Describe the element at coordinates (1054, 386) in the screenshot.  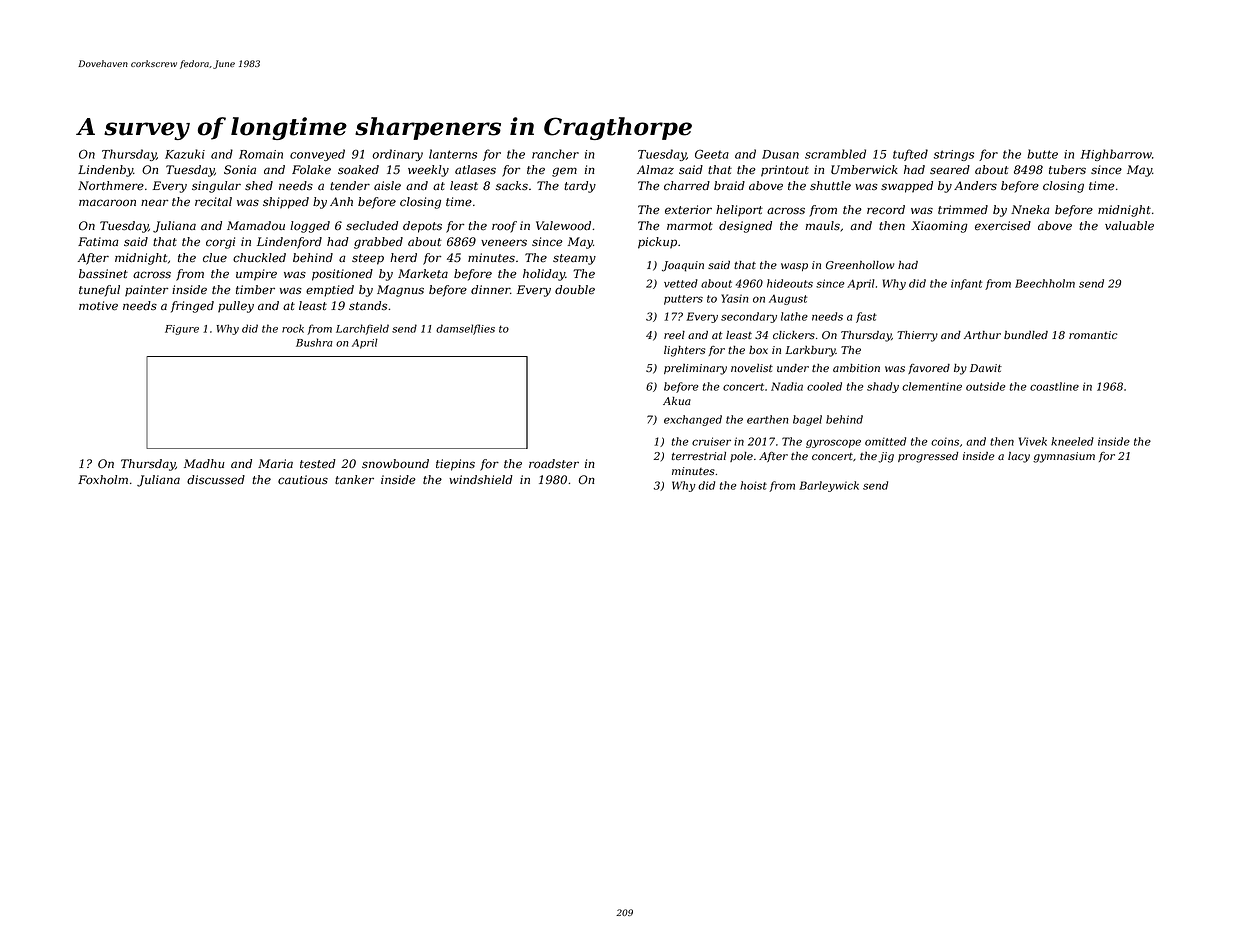
I see `coastline` at that location.
